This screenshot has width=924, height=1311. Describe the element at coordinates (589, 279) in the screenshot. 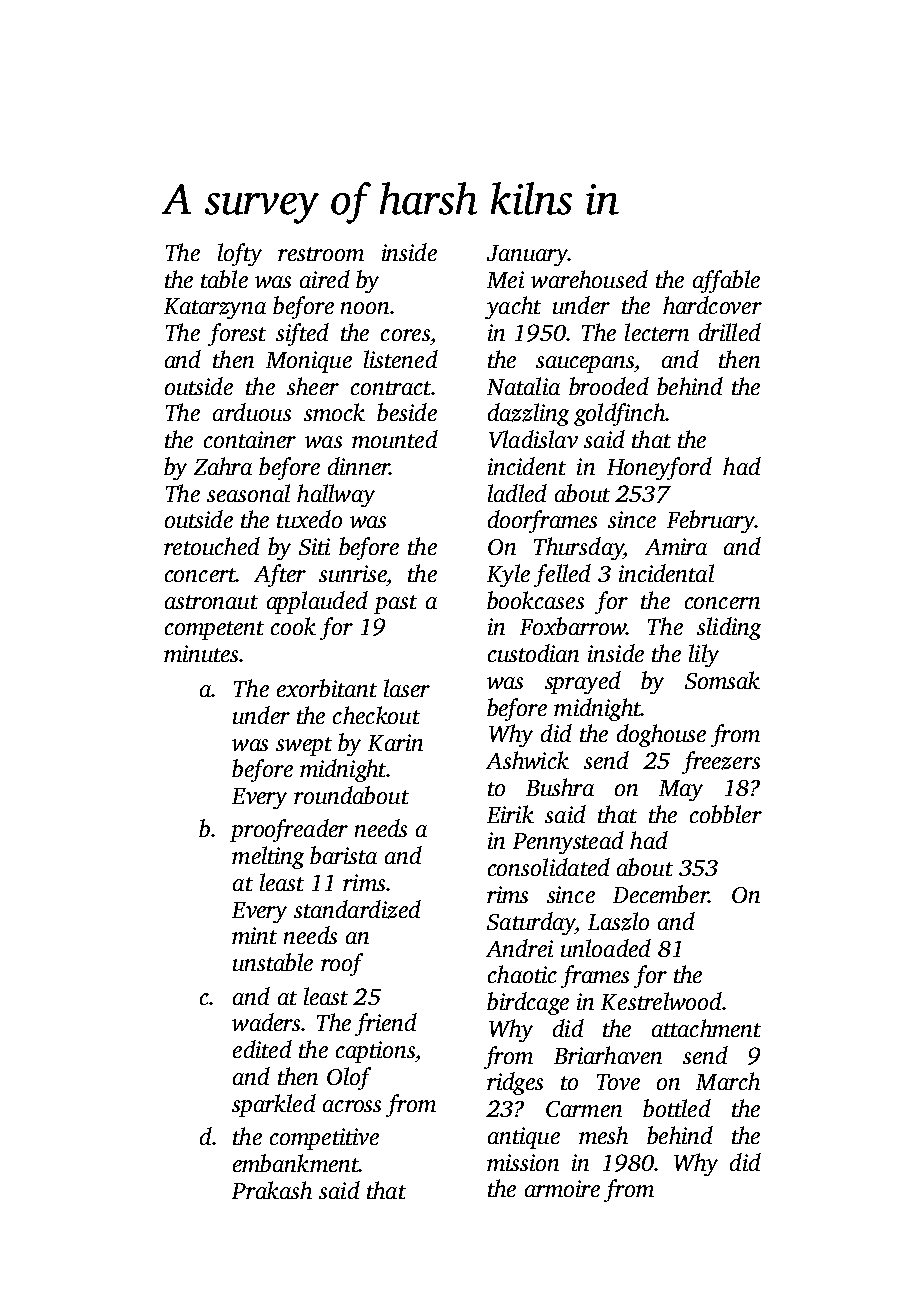

I see `warehoused` at that location.
